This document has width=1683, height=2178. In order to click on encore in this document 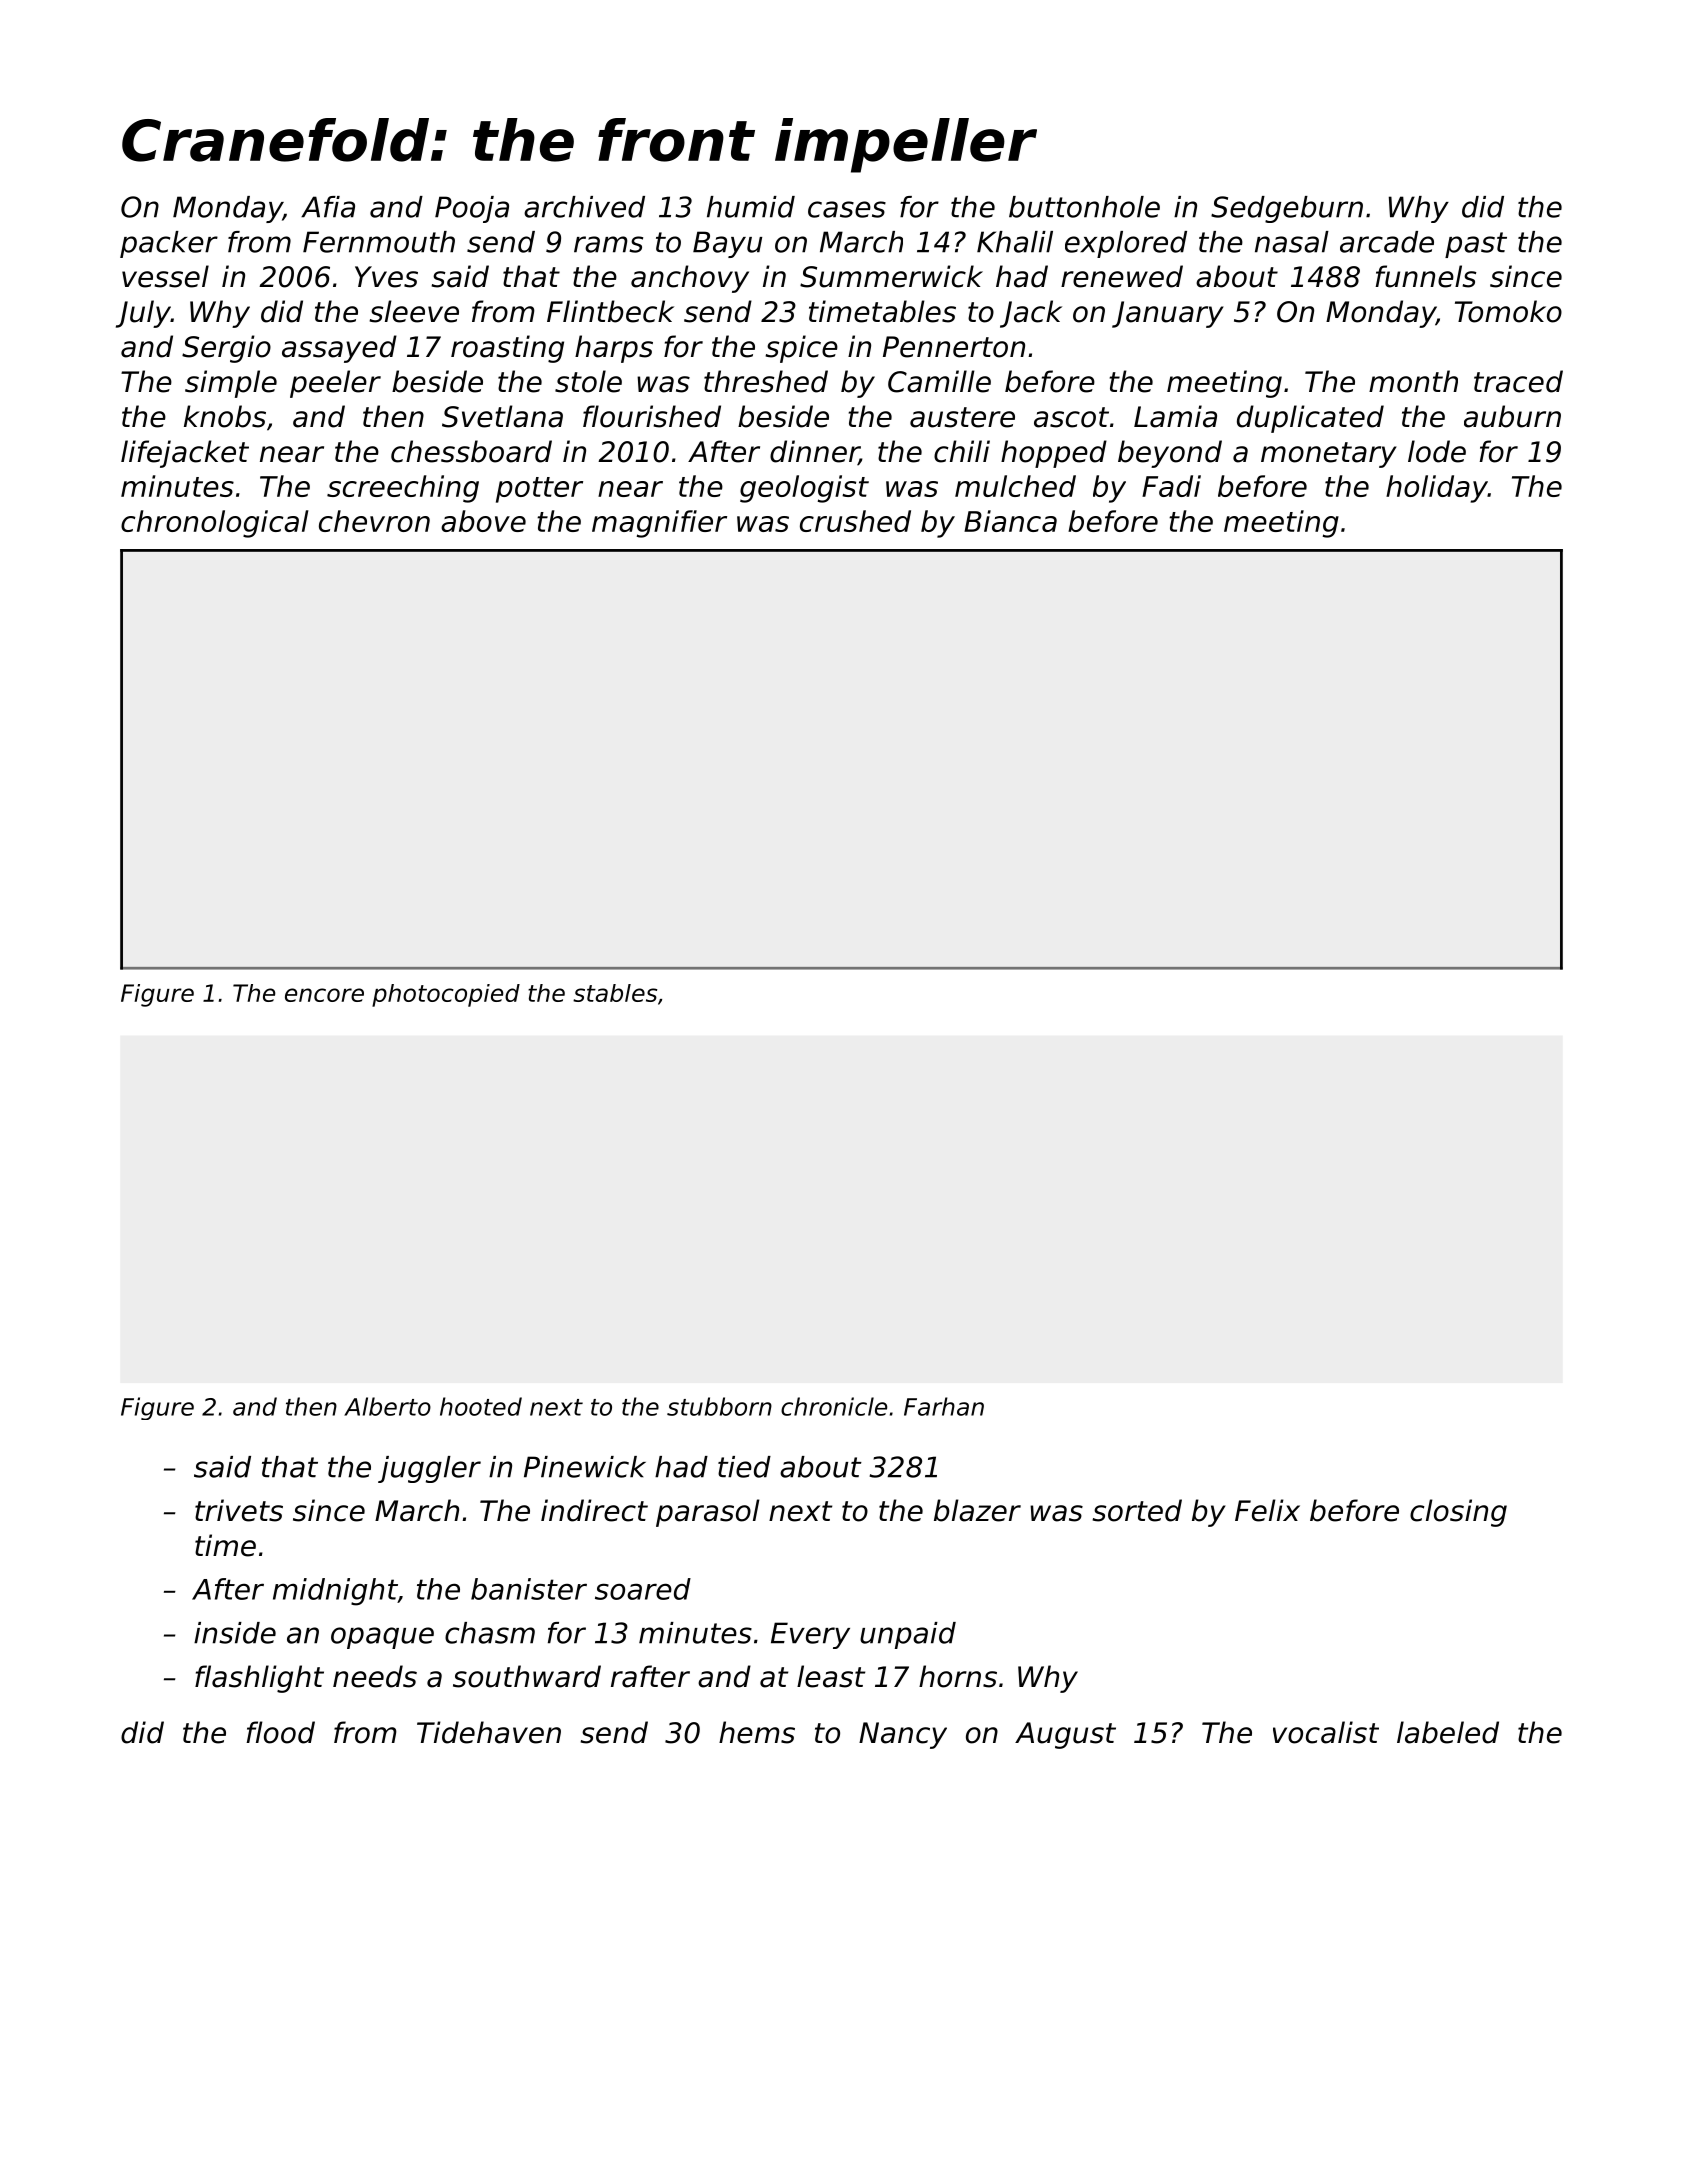, I will do `click(324, 995)`.
